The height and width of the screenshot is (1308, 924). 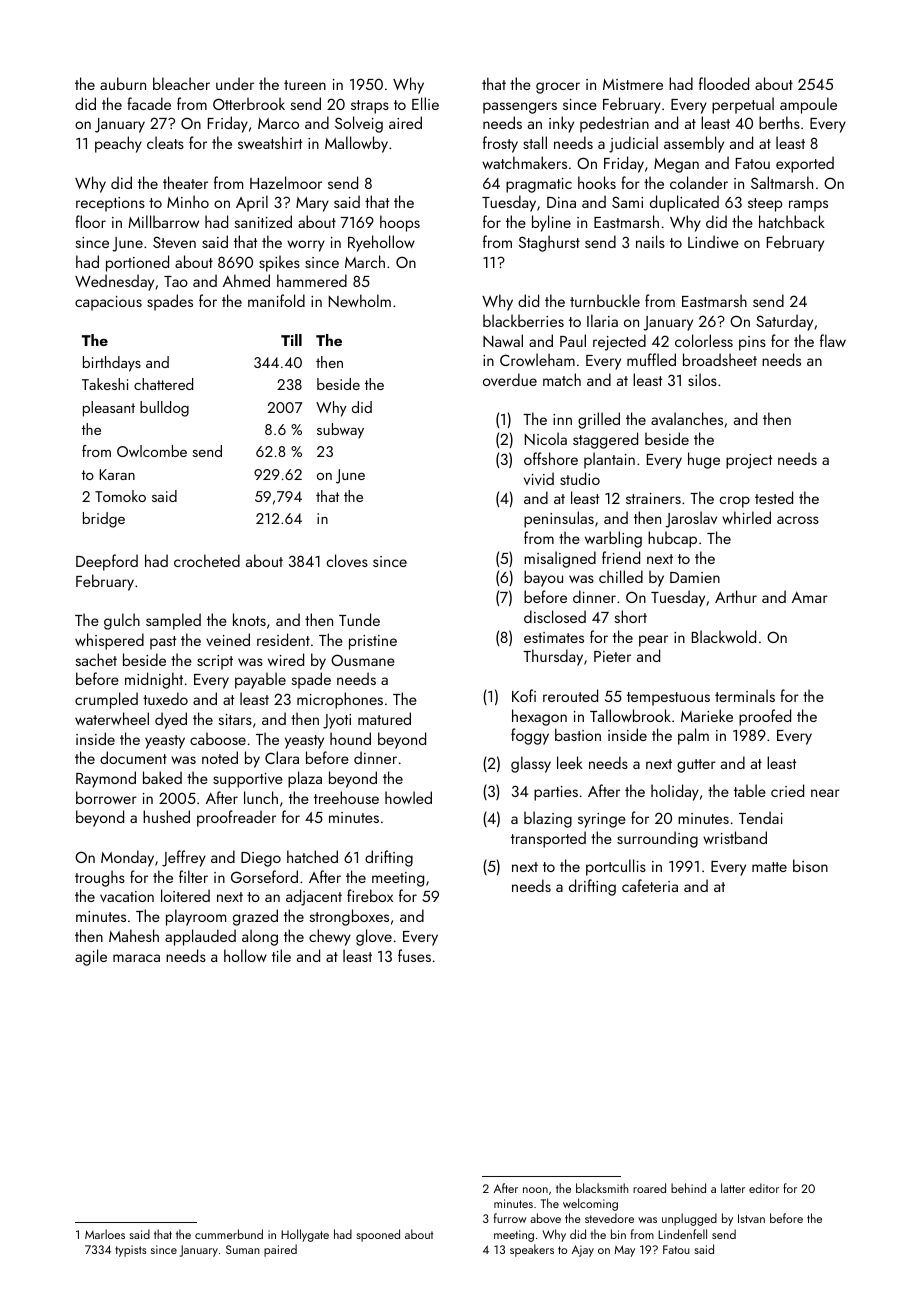 I want to click on April, so click(x=252, y=203).
